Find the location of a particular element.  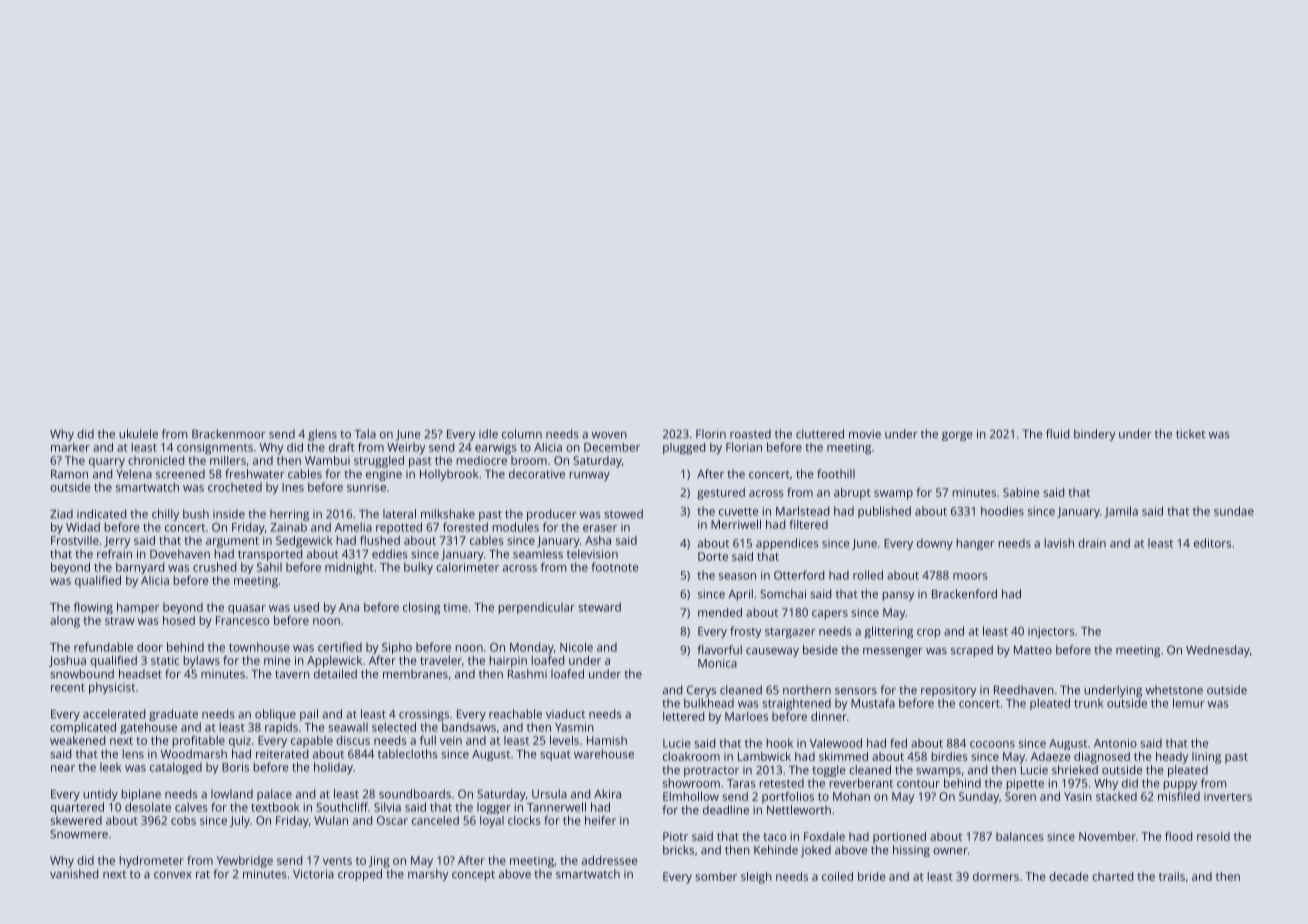

causeway is located at coordinates (772, 652).
